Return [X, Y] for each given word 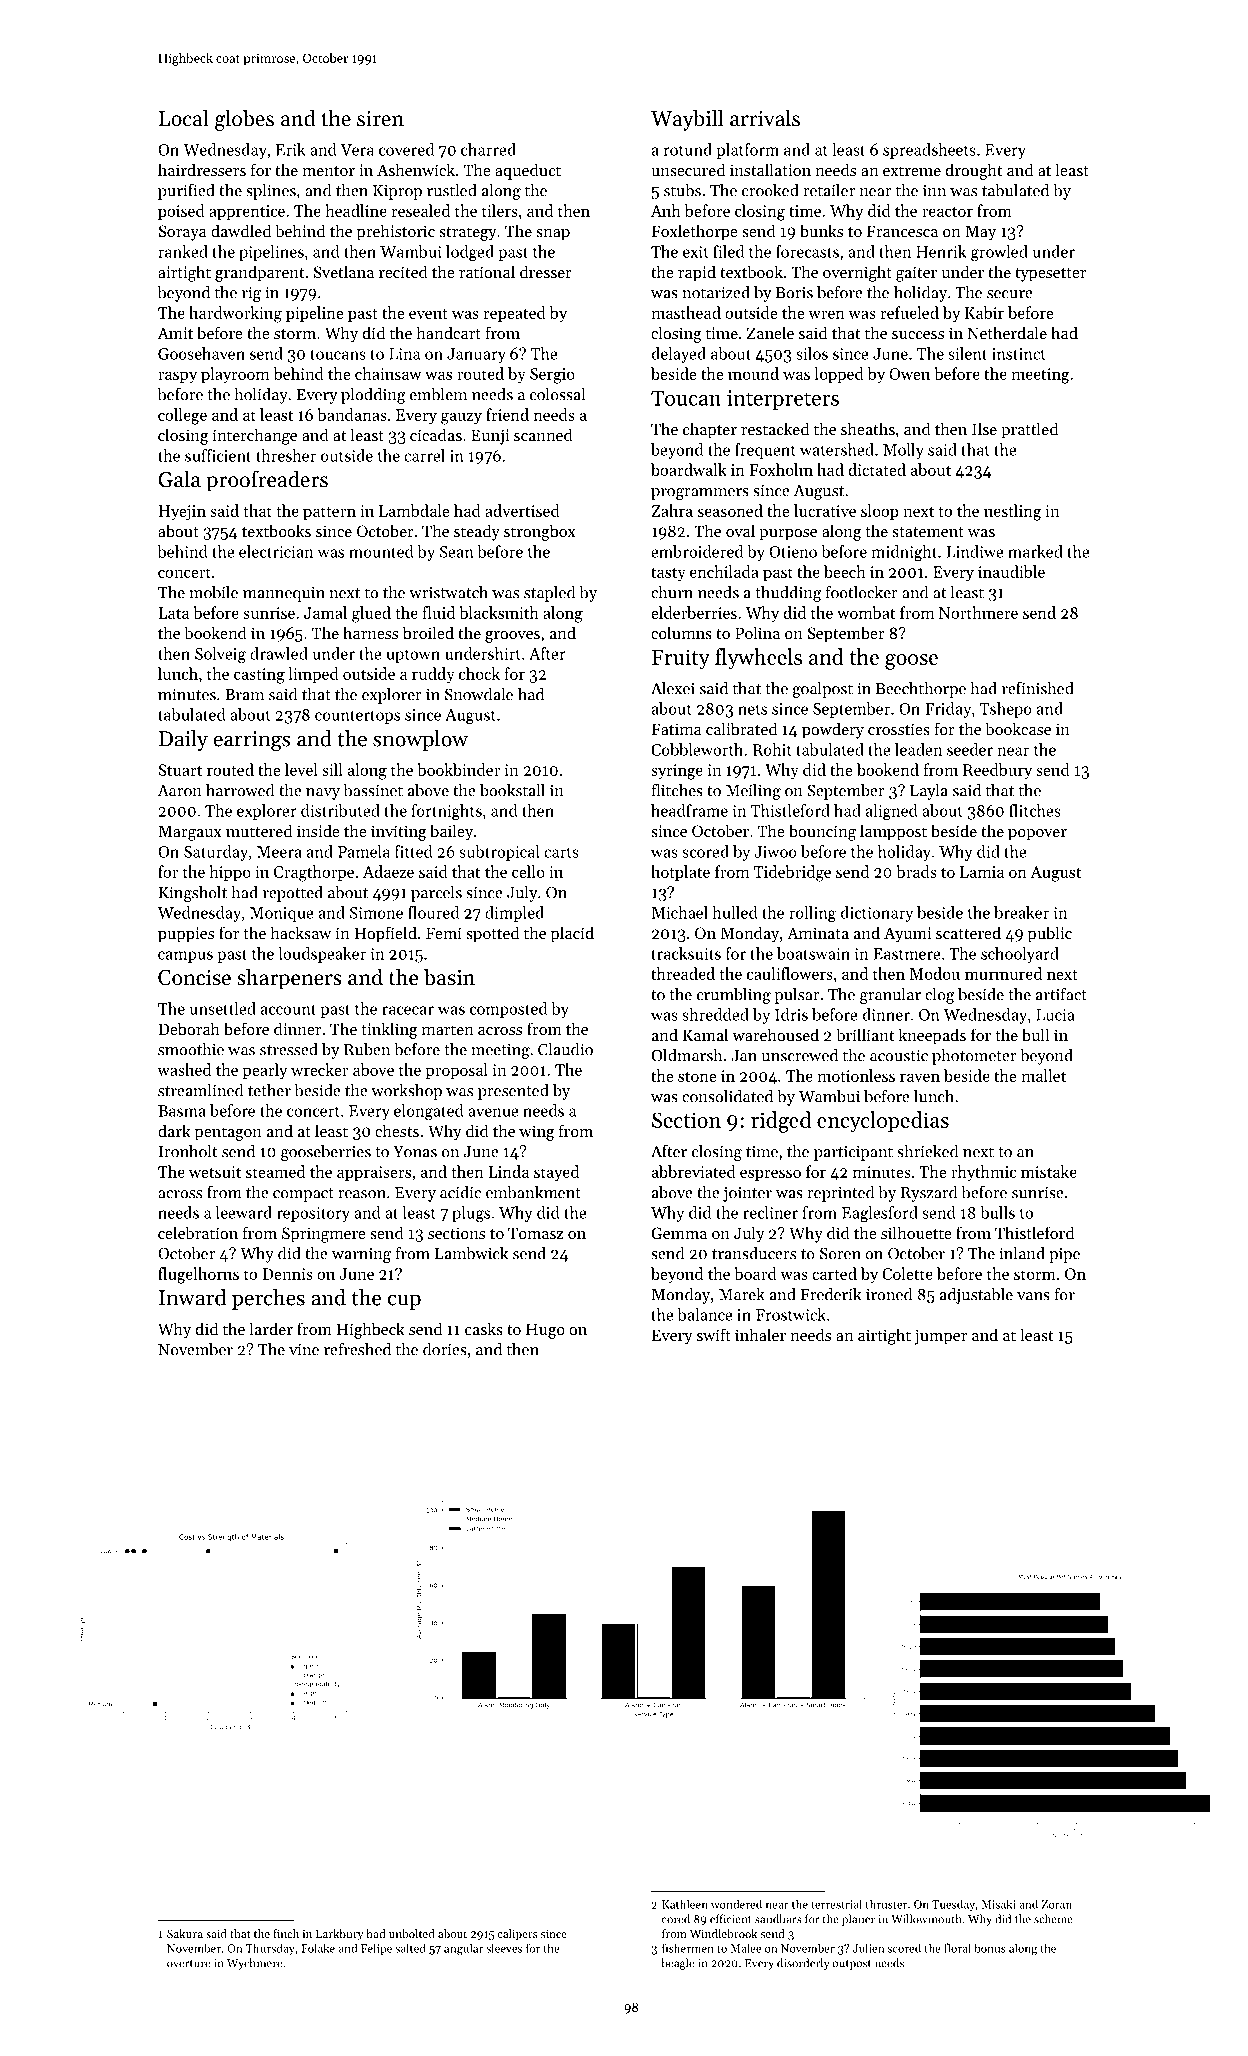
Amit [175, 333]
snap [553, 235]
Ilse [984, 428]
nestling [1013, 512]
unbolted [412, 1933]
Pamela [364, 851]
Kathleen [685, 1904]
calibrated [741, 728]
